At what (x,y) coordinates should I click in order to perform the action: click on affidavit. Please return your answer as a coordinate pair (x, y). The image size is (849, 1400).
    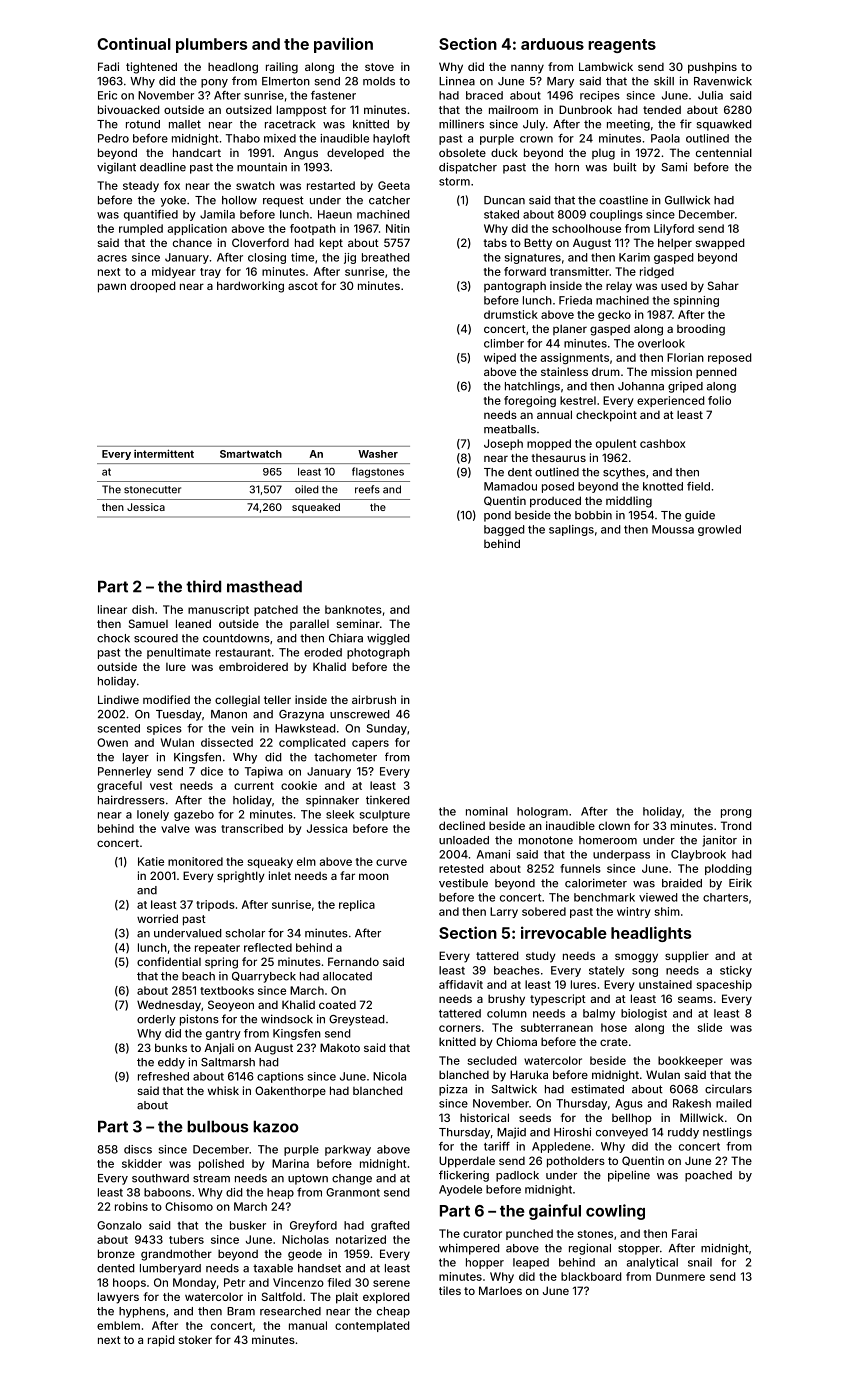
    Looking at the image, I should click on (461, 984).
